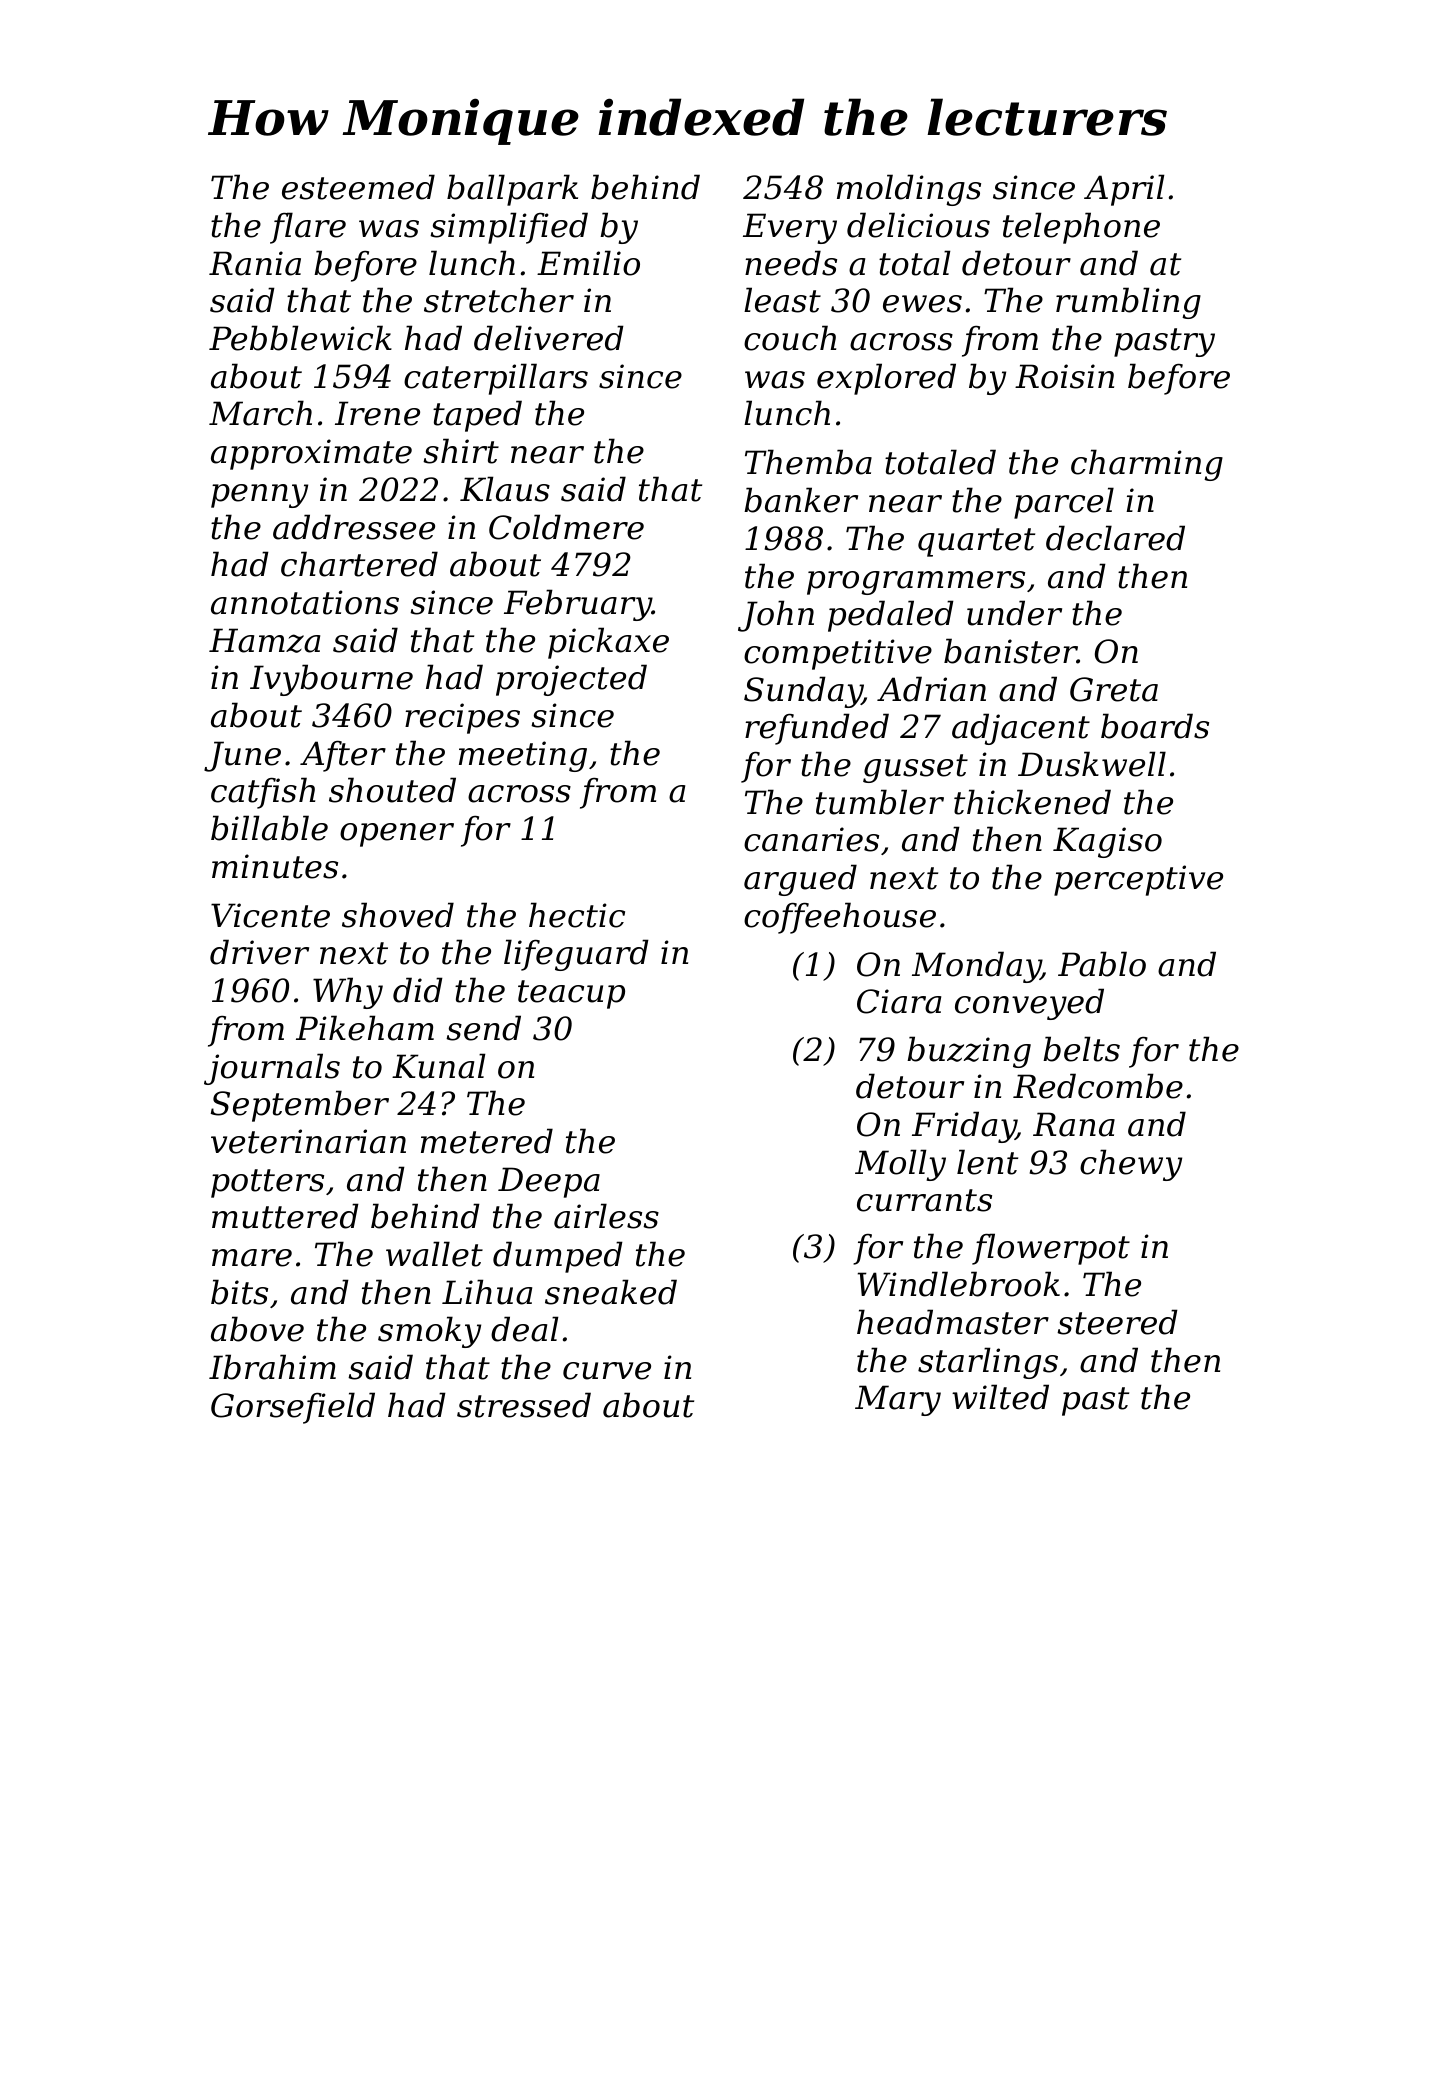 This image has height=2100, width=1450. Describe the element at coordinates (308, 1141) in the image. I see `veterinarian` at that location.
